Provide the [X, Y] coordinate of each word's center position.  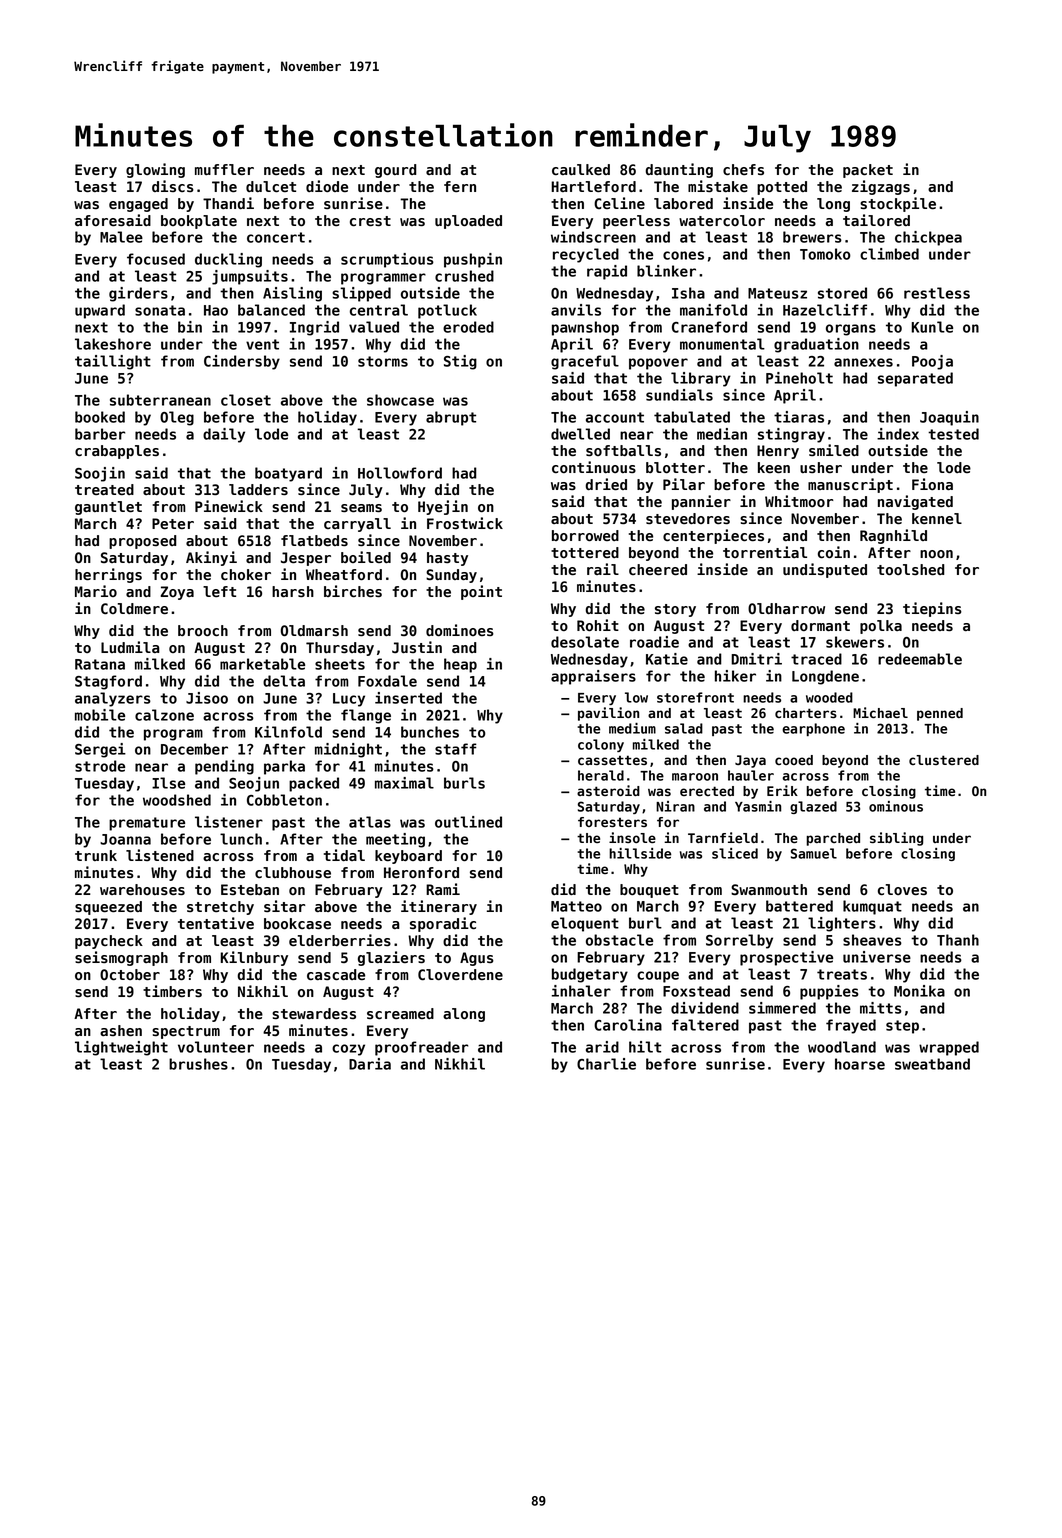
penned [940, 714]
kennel [937, 518]
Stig [460, 362]
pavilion [608, 714]
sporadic [443, 924]
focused [156, 259]
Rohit [598, 625]
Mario [96, 591]
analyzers [113, 699]
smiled [834, 450]
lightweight [121, 1048]
